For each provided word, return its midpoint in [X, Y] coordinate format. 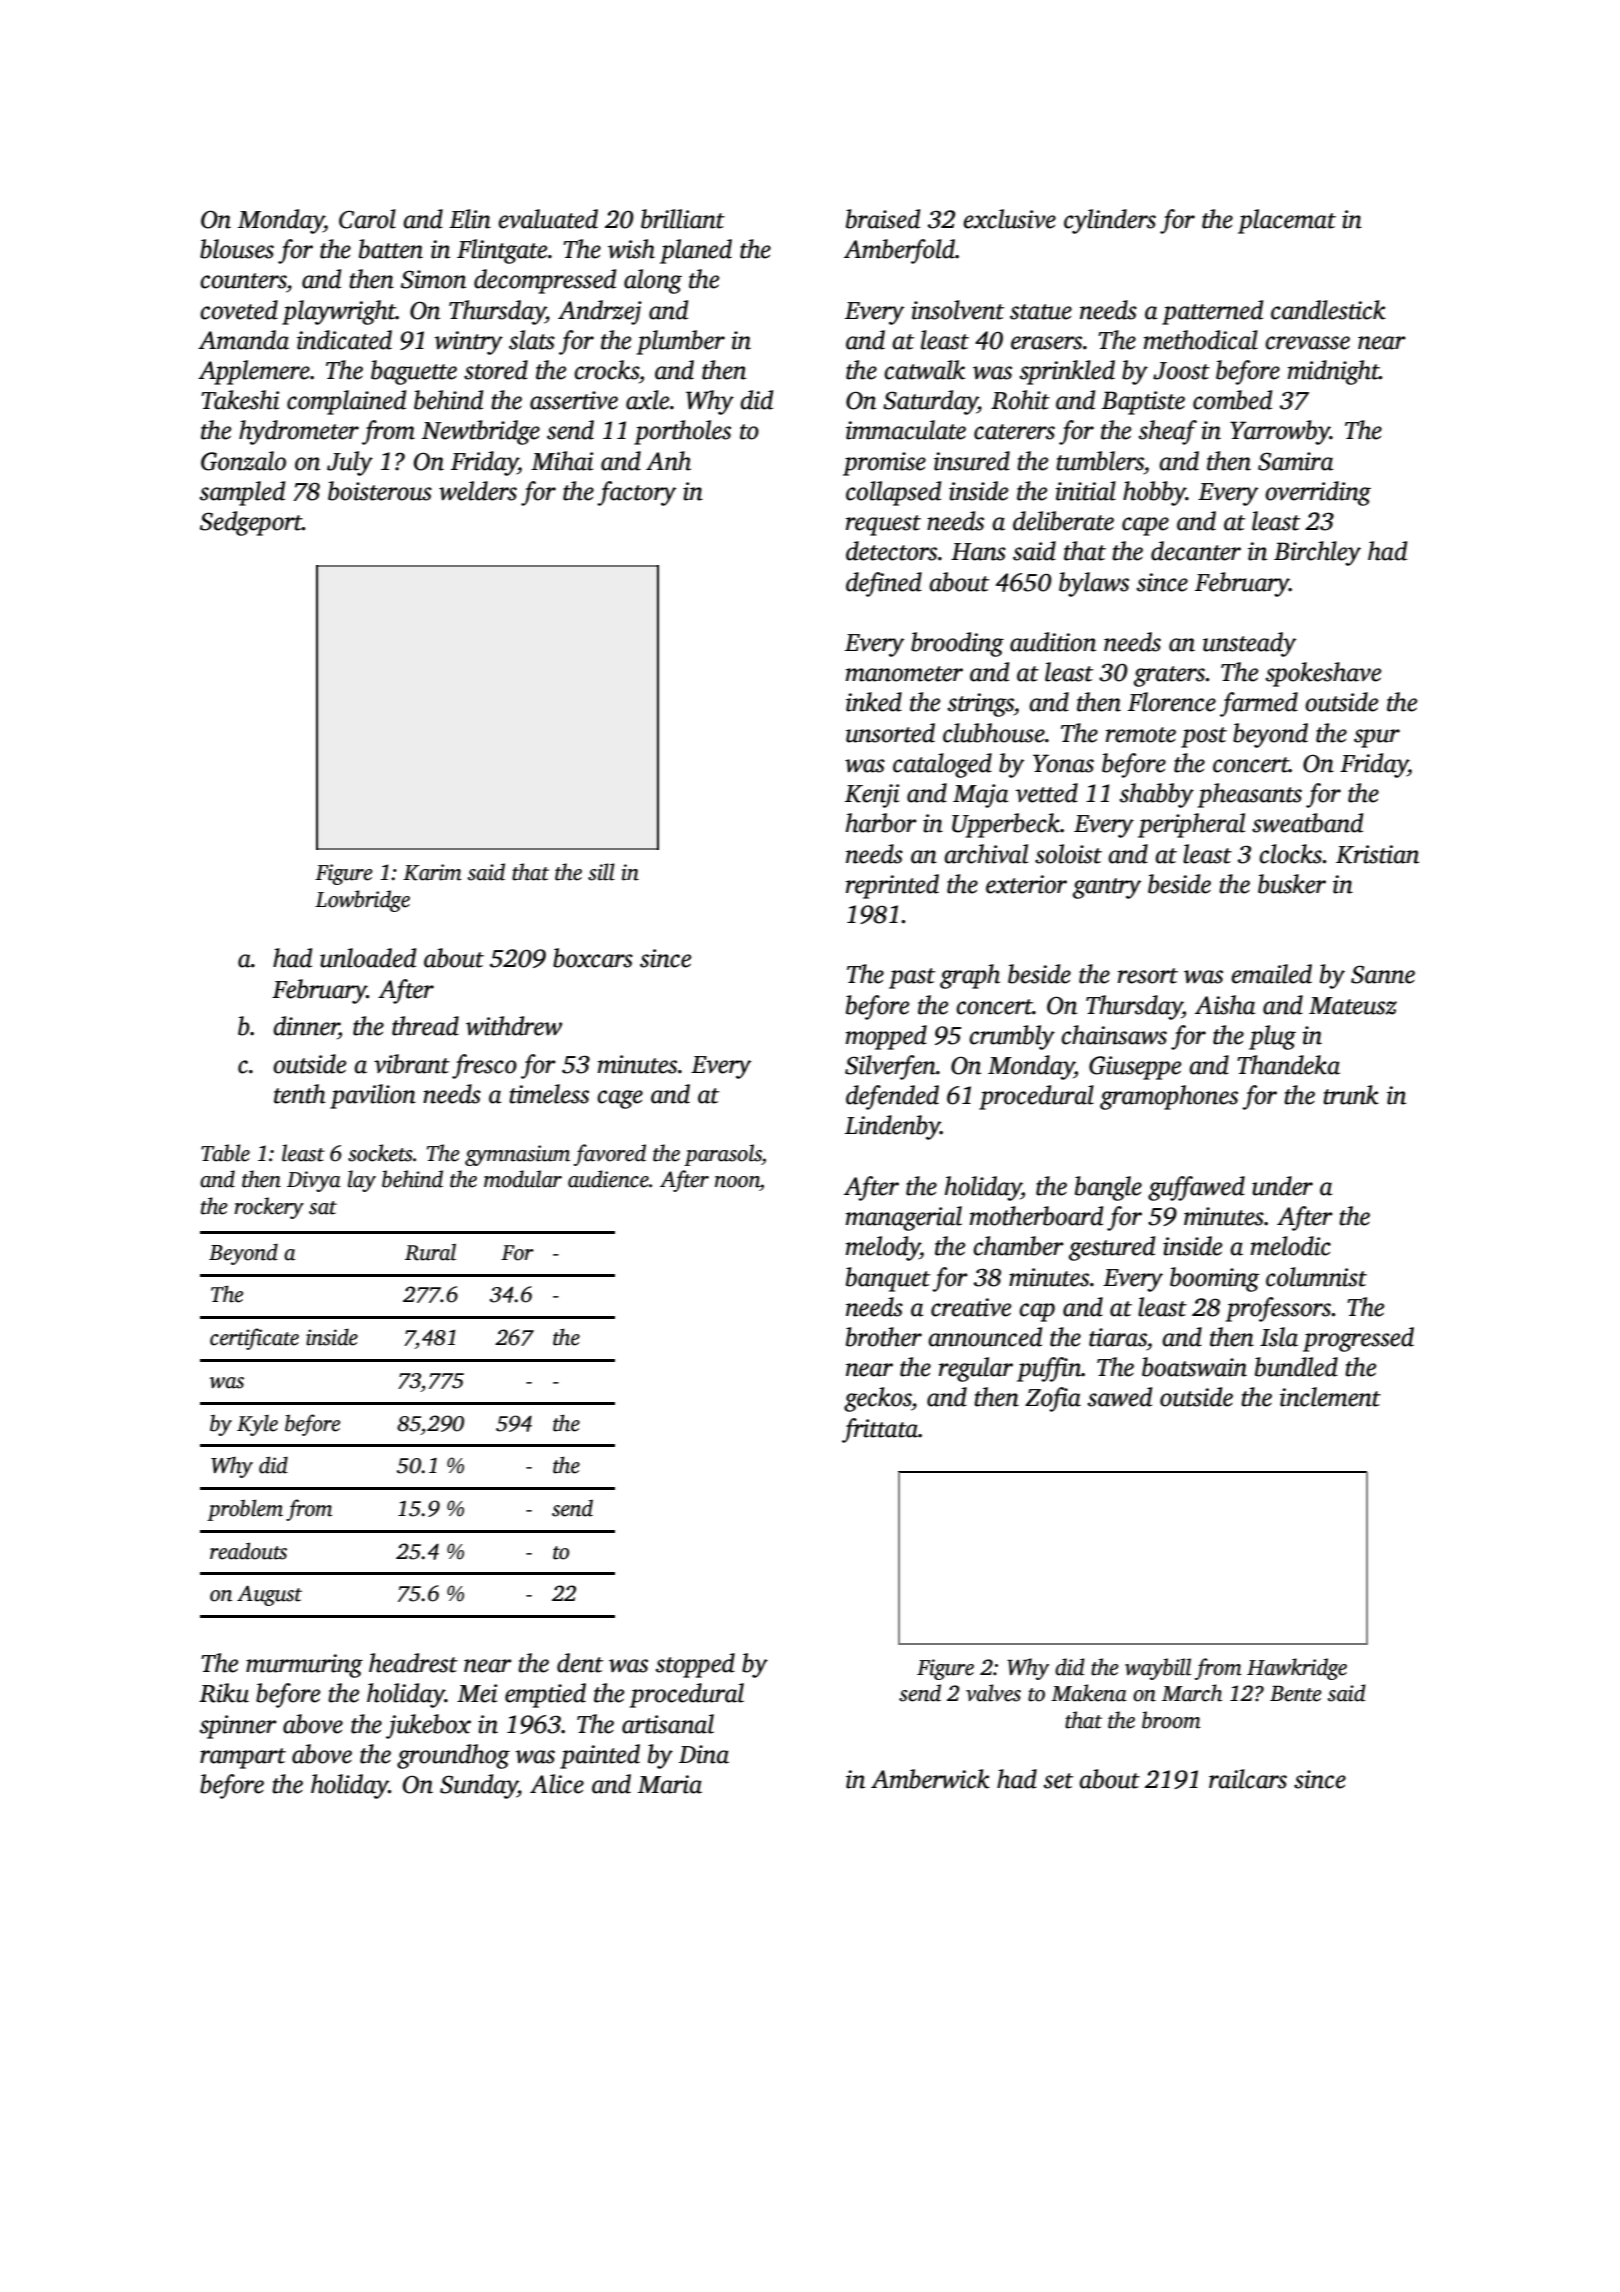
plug [1272, 1037]
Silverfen [890, 1067]
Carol [367, 219]
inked [874, 702]
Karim [432, 872]
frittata [880, 1430]
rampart [243, 1758]
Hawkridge [1297, 1669]
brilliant [683, 219]
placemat [1287, 221]
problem [245, 1510]
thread [425, 1026]
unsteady [1249, 644]
